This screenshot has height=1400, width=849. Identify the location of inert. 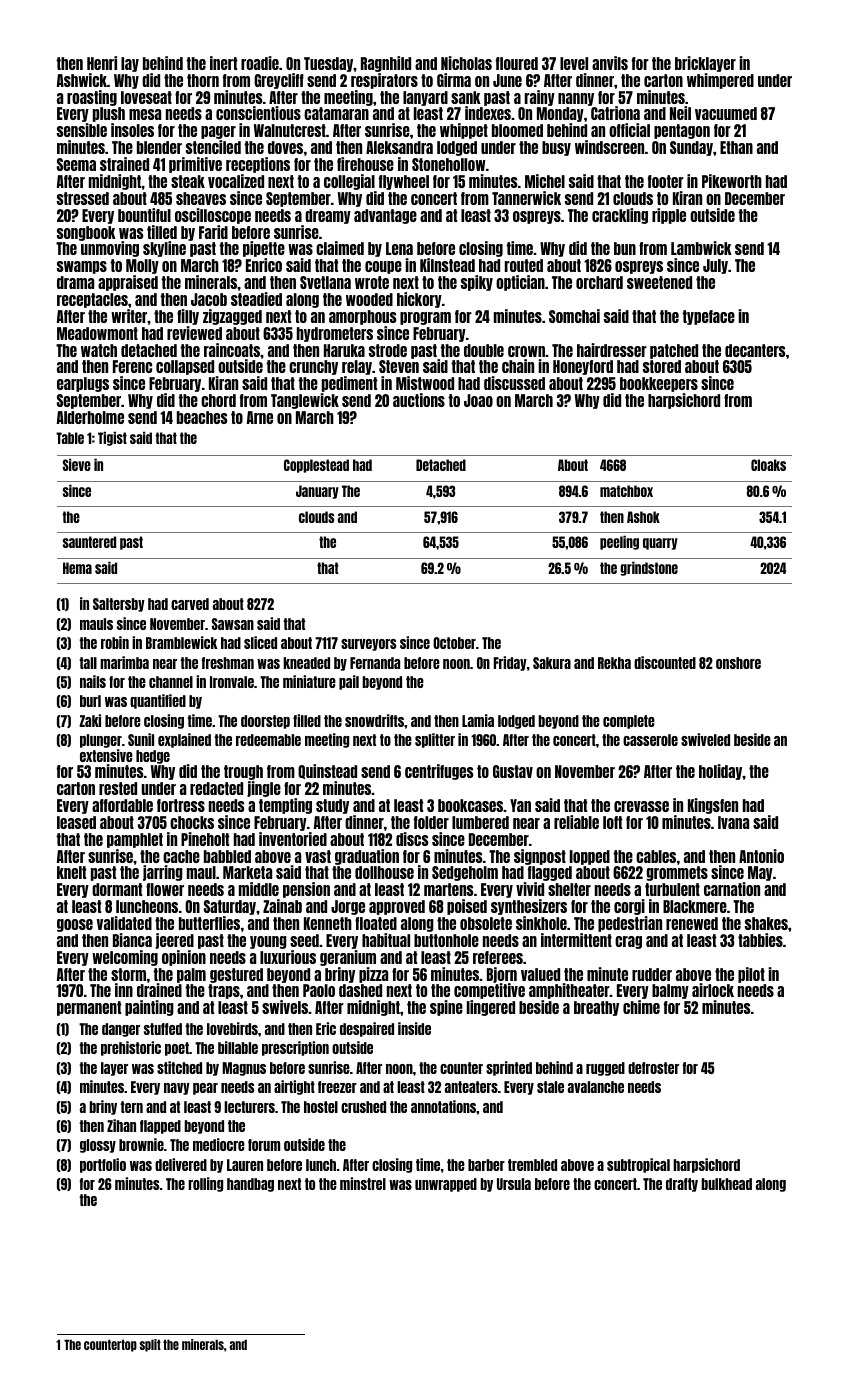
(223, 63).
